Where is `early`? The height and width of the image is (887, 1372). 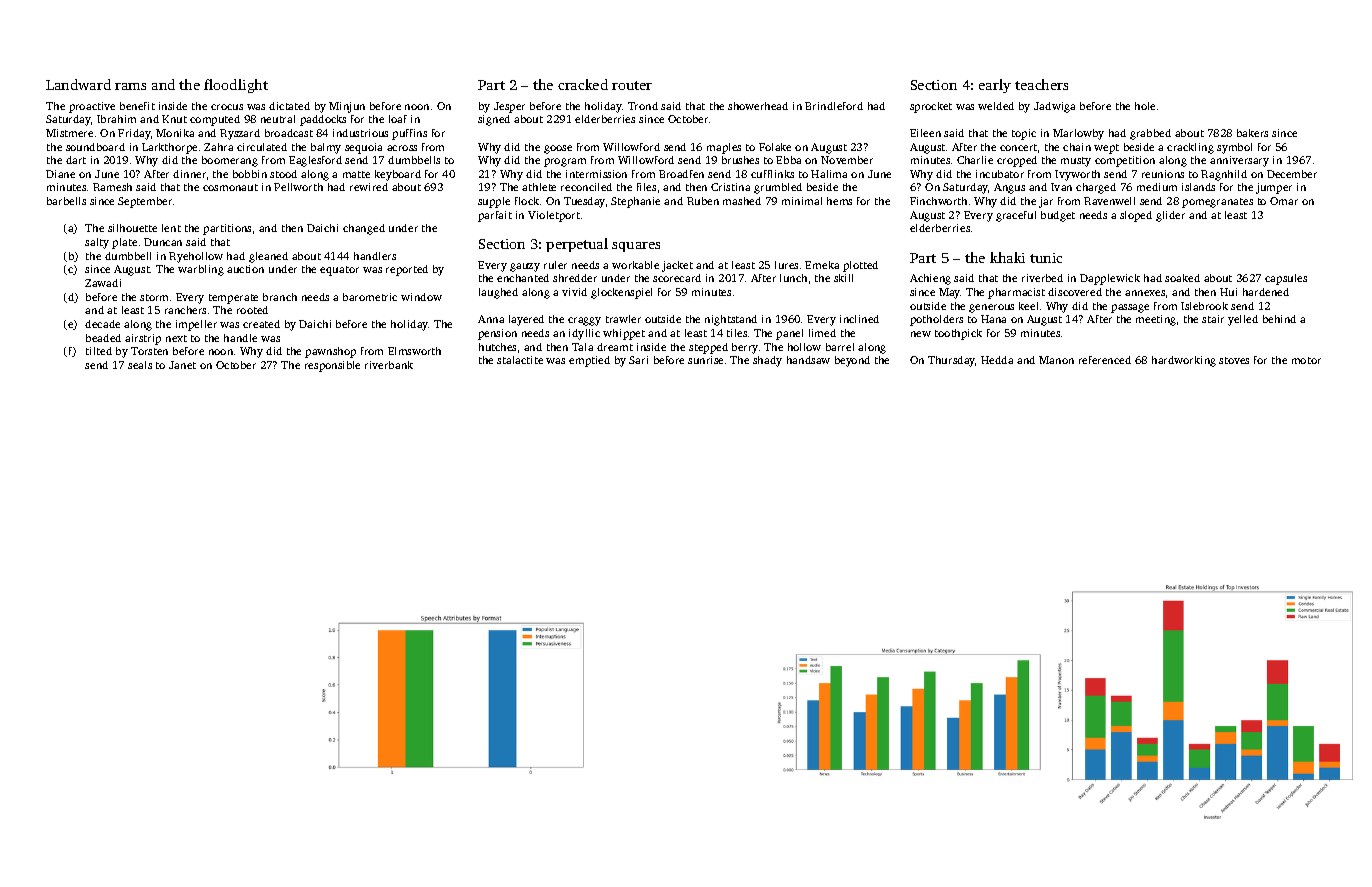 early is located at coordinates (995, 86).
